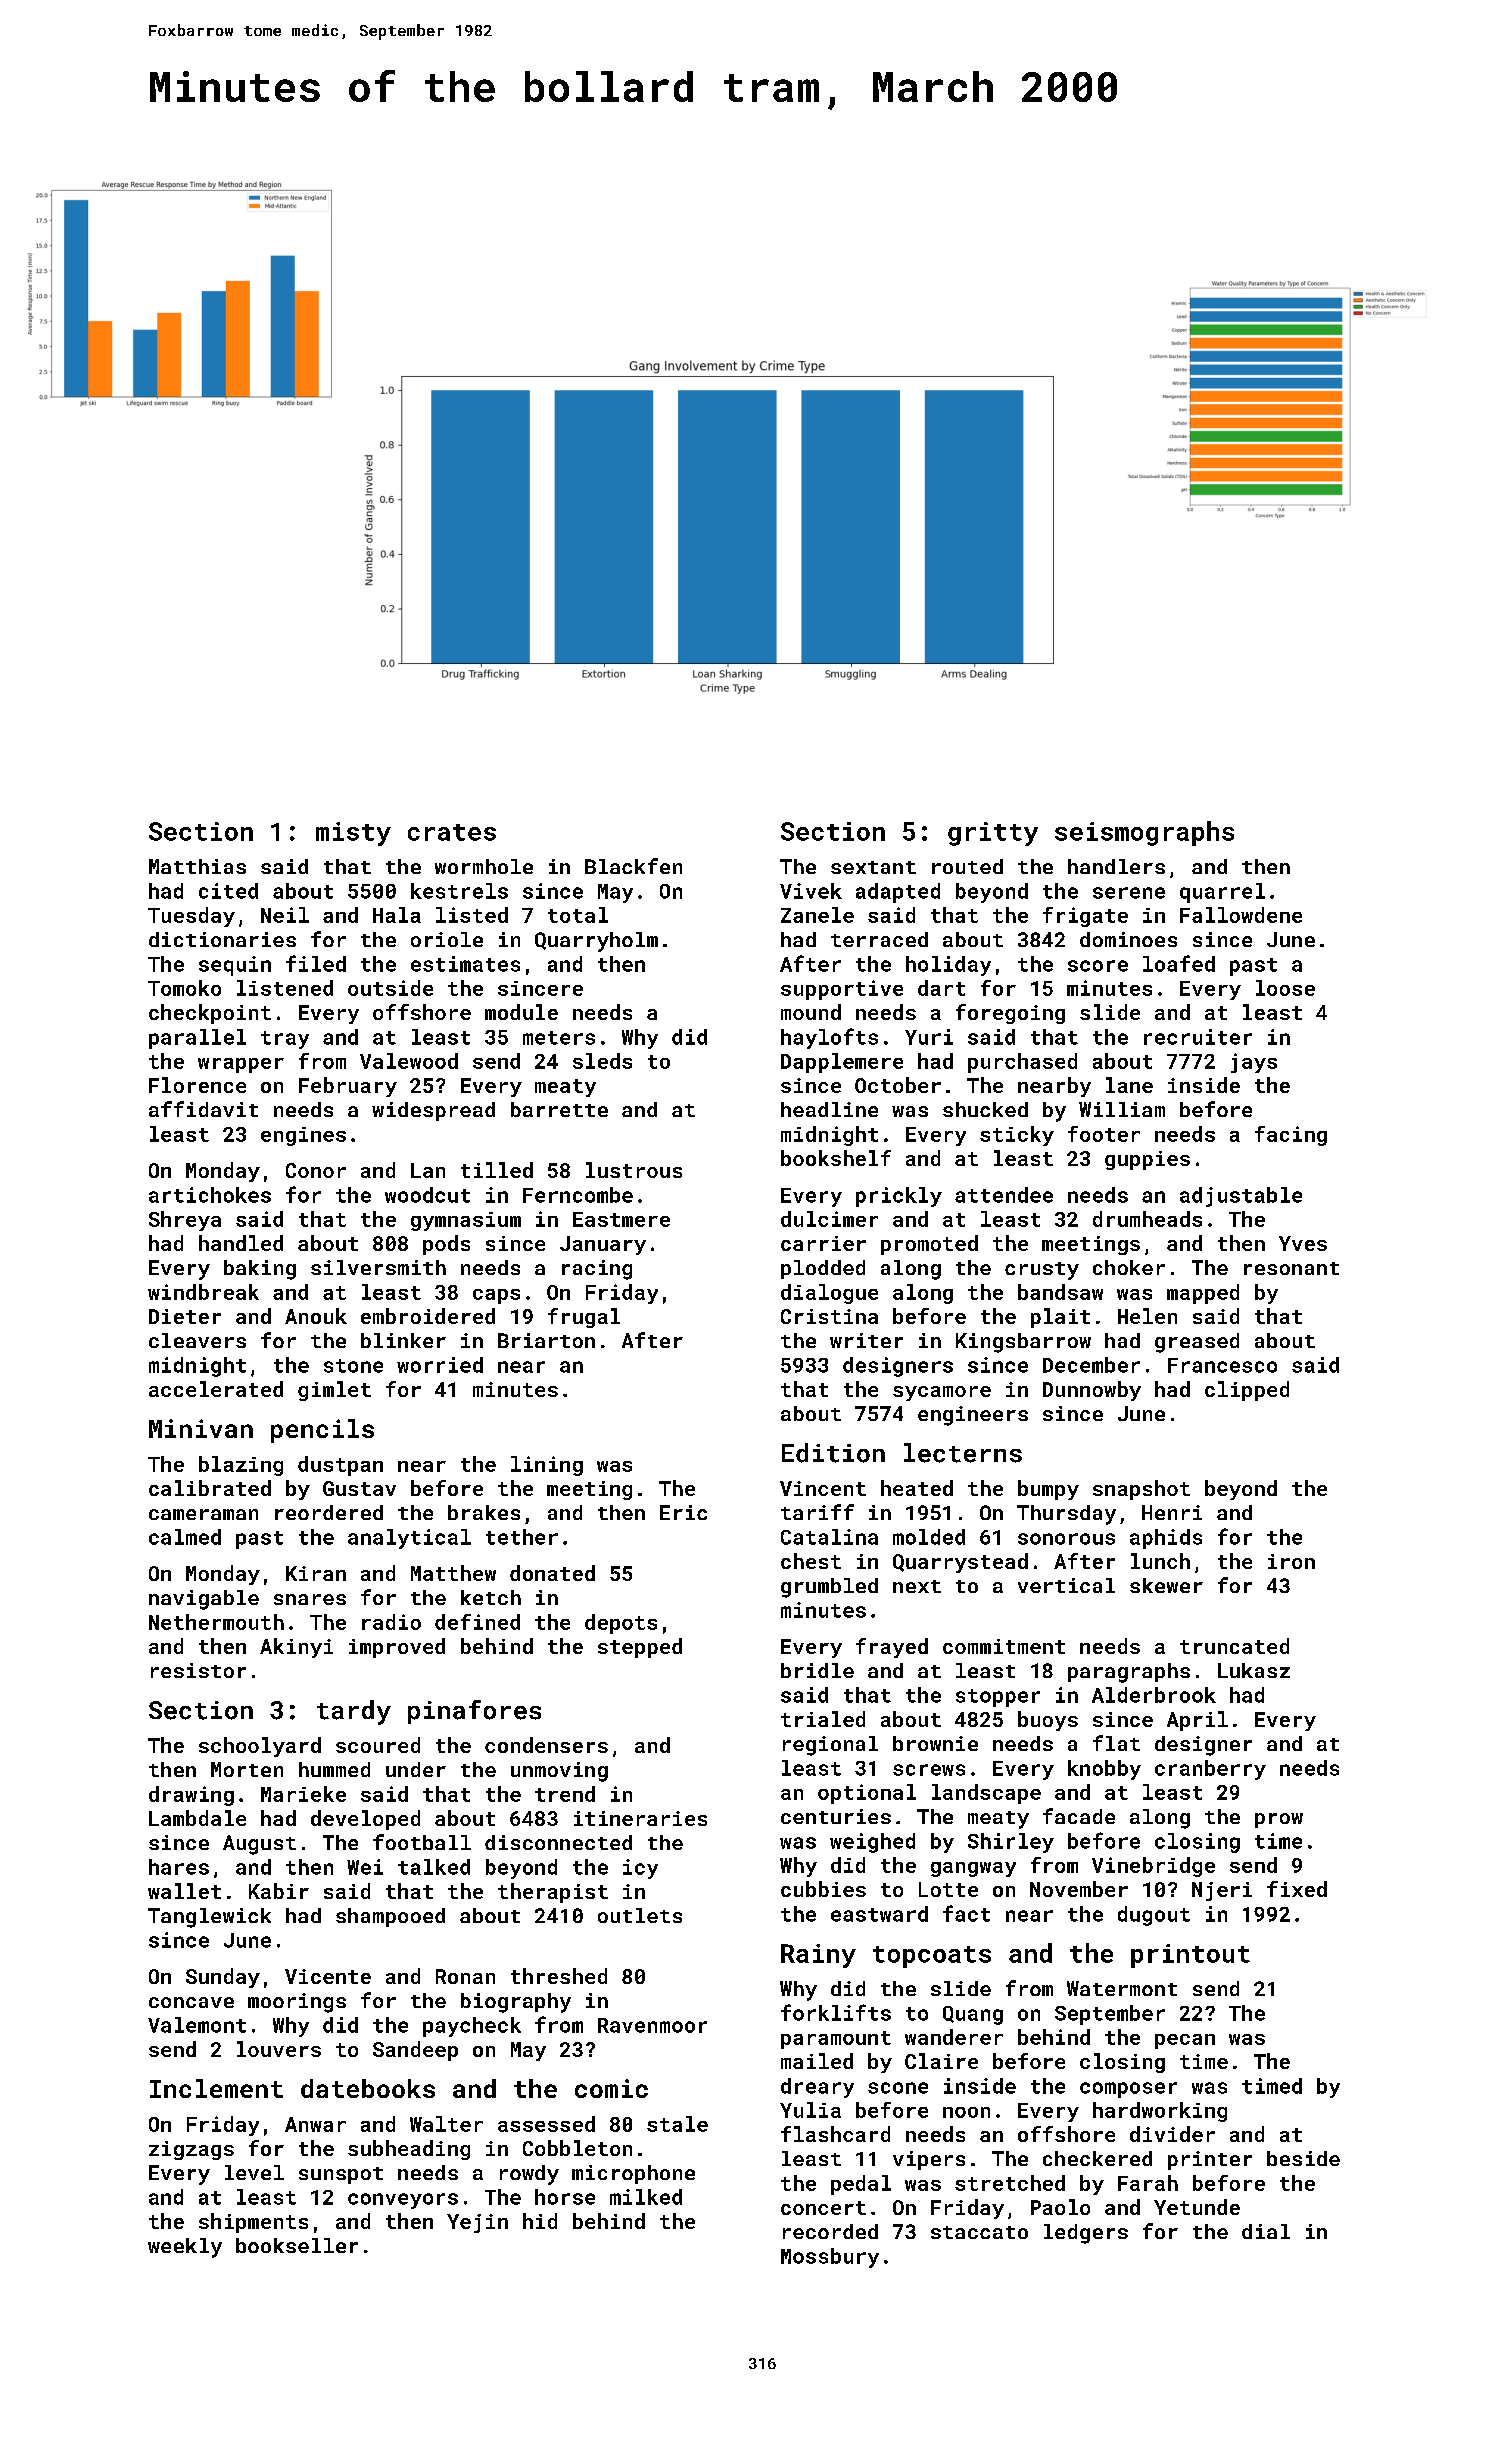 Image resolution: width=1496 pixels, height=2464 pixels. Describe the element at coordinates (1128, 939) in the document. I see `dominoes` at that location.
